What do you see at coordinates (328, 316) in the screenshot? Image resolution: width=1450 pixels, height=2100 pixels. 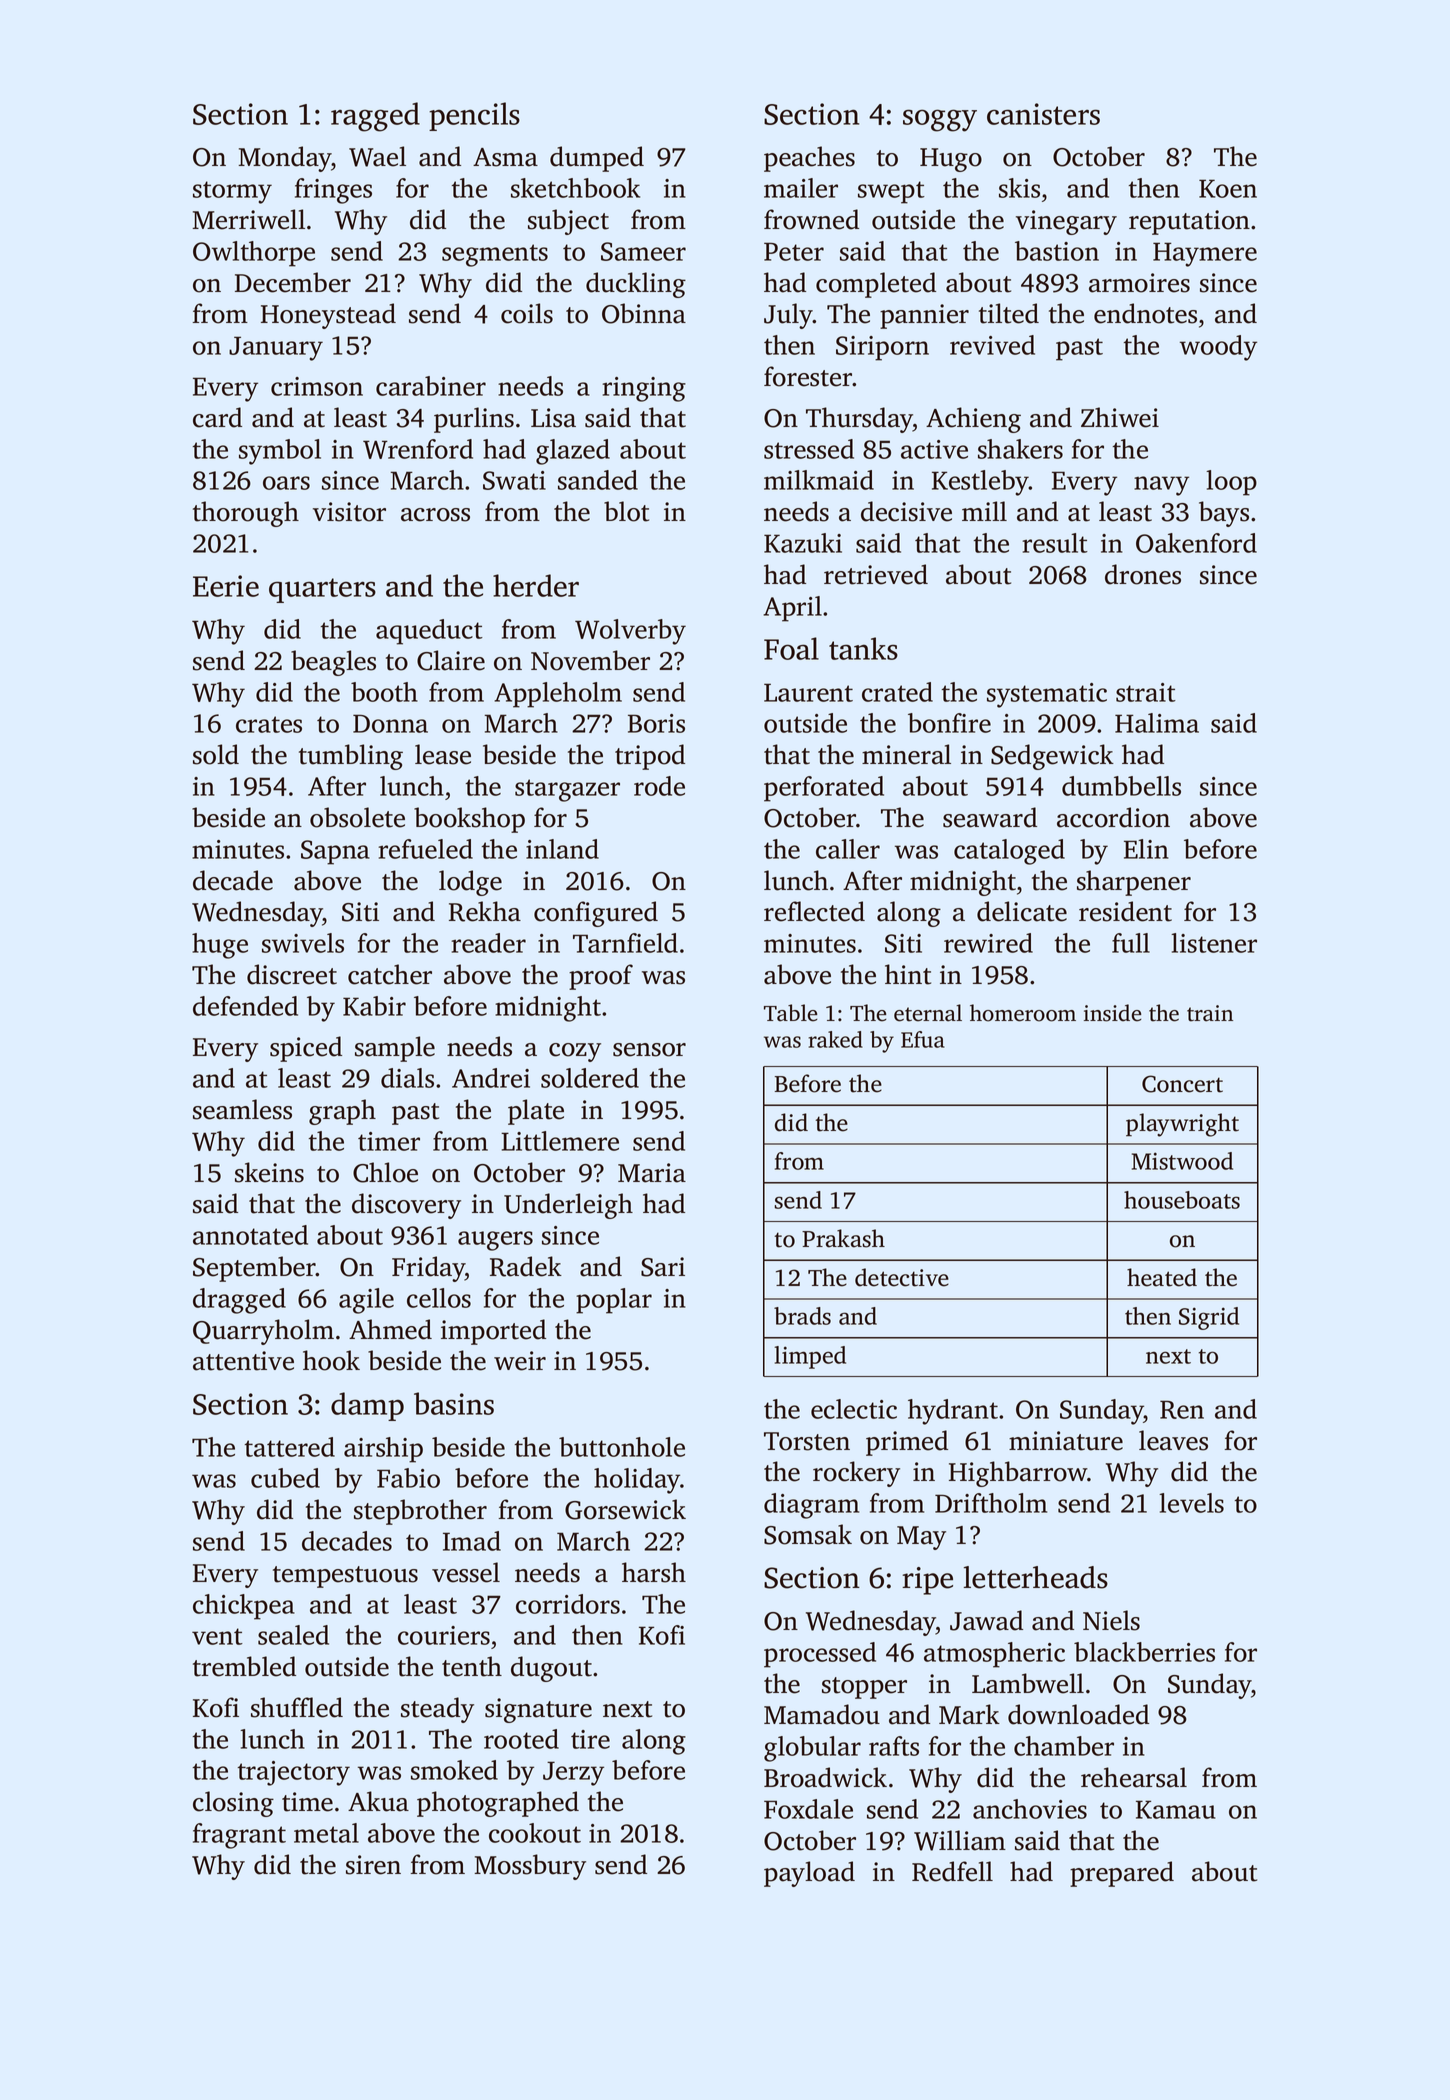 I see `Honeystead` at bounding box center [328, 316].
